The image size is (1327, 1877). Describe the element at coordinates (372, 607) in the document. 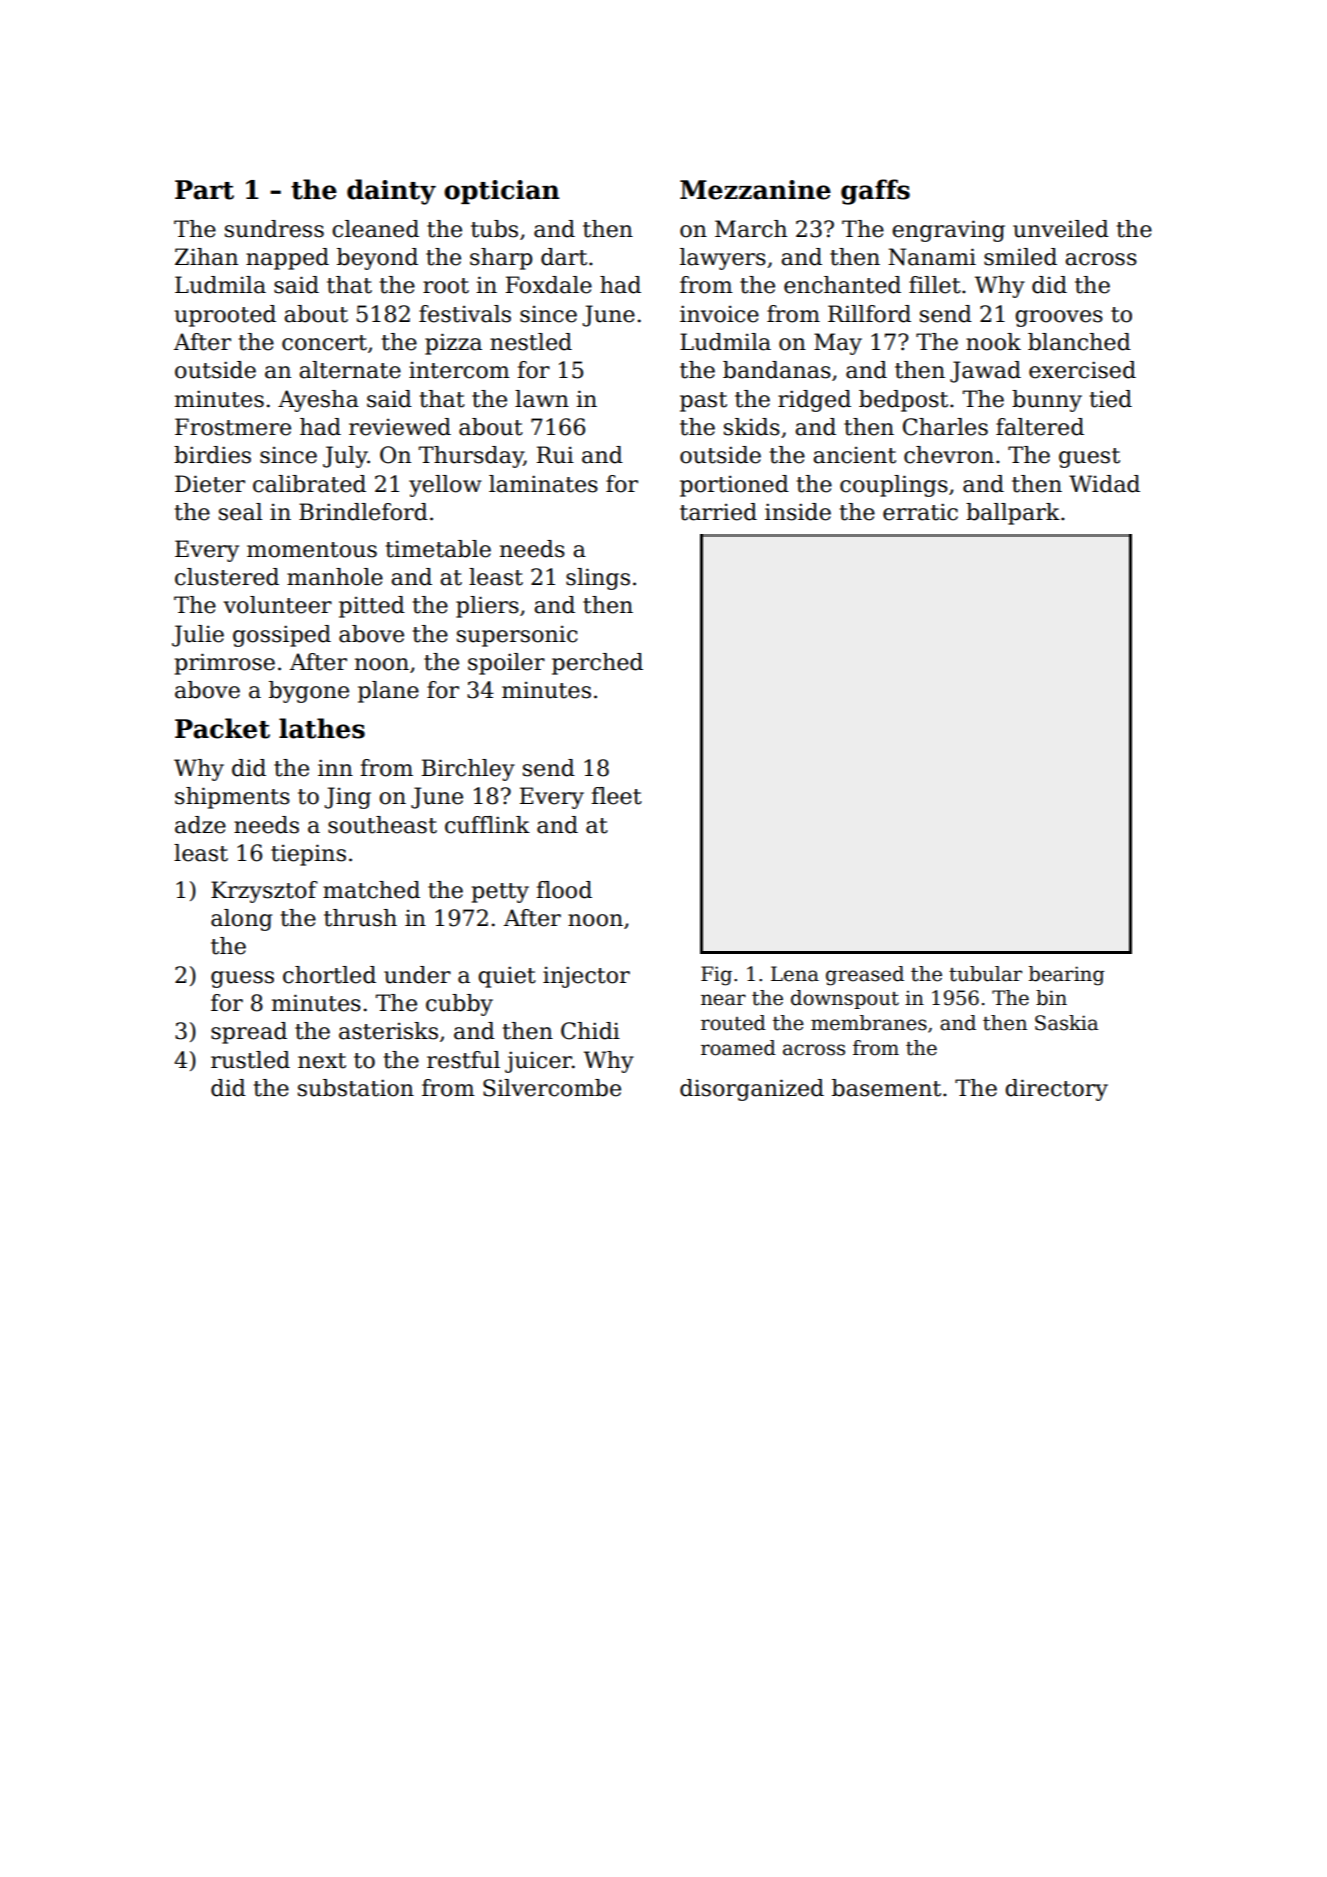

I see `pitted` at that location.
